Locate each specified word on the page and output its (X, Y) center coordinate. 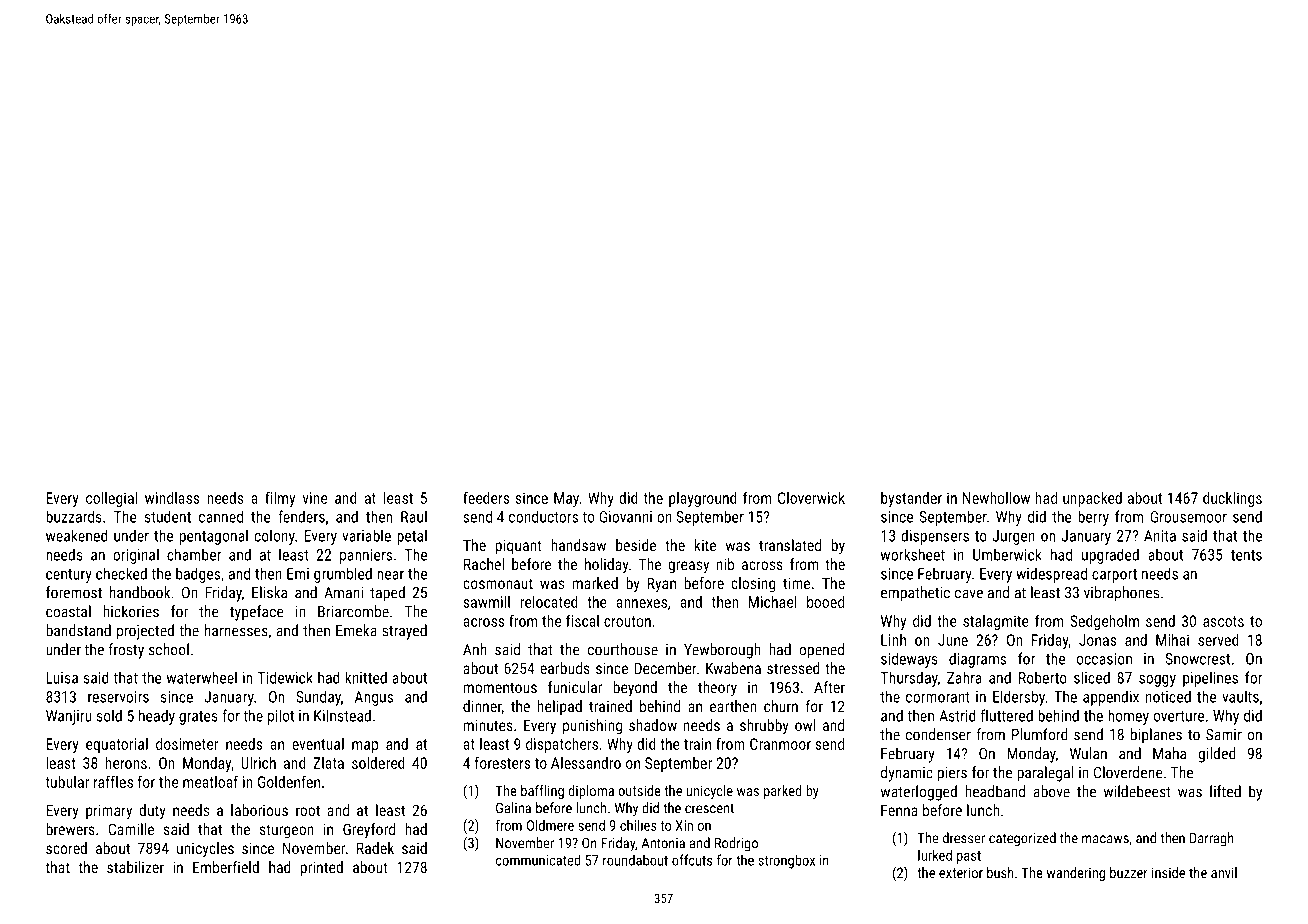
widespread (1051, 575)
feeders (486, 497)
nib (725, 564)
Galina (513, 808)
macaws (1105, 839)
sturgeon (287, 831)
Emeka (356, 630)
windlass (172, 498)
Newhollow (996, 498)
